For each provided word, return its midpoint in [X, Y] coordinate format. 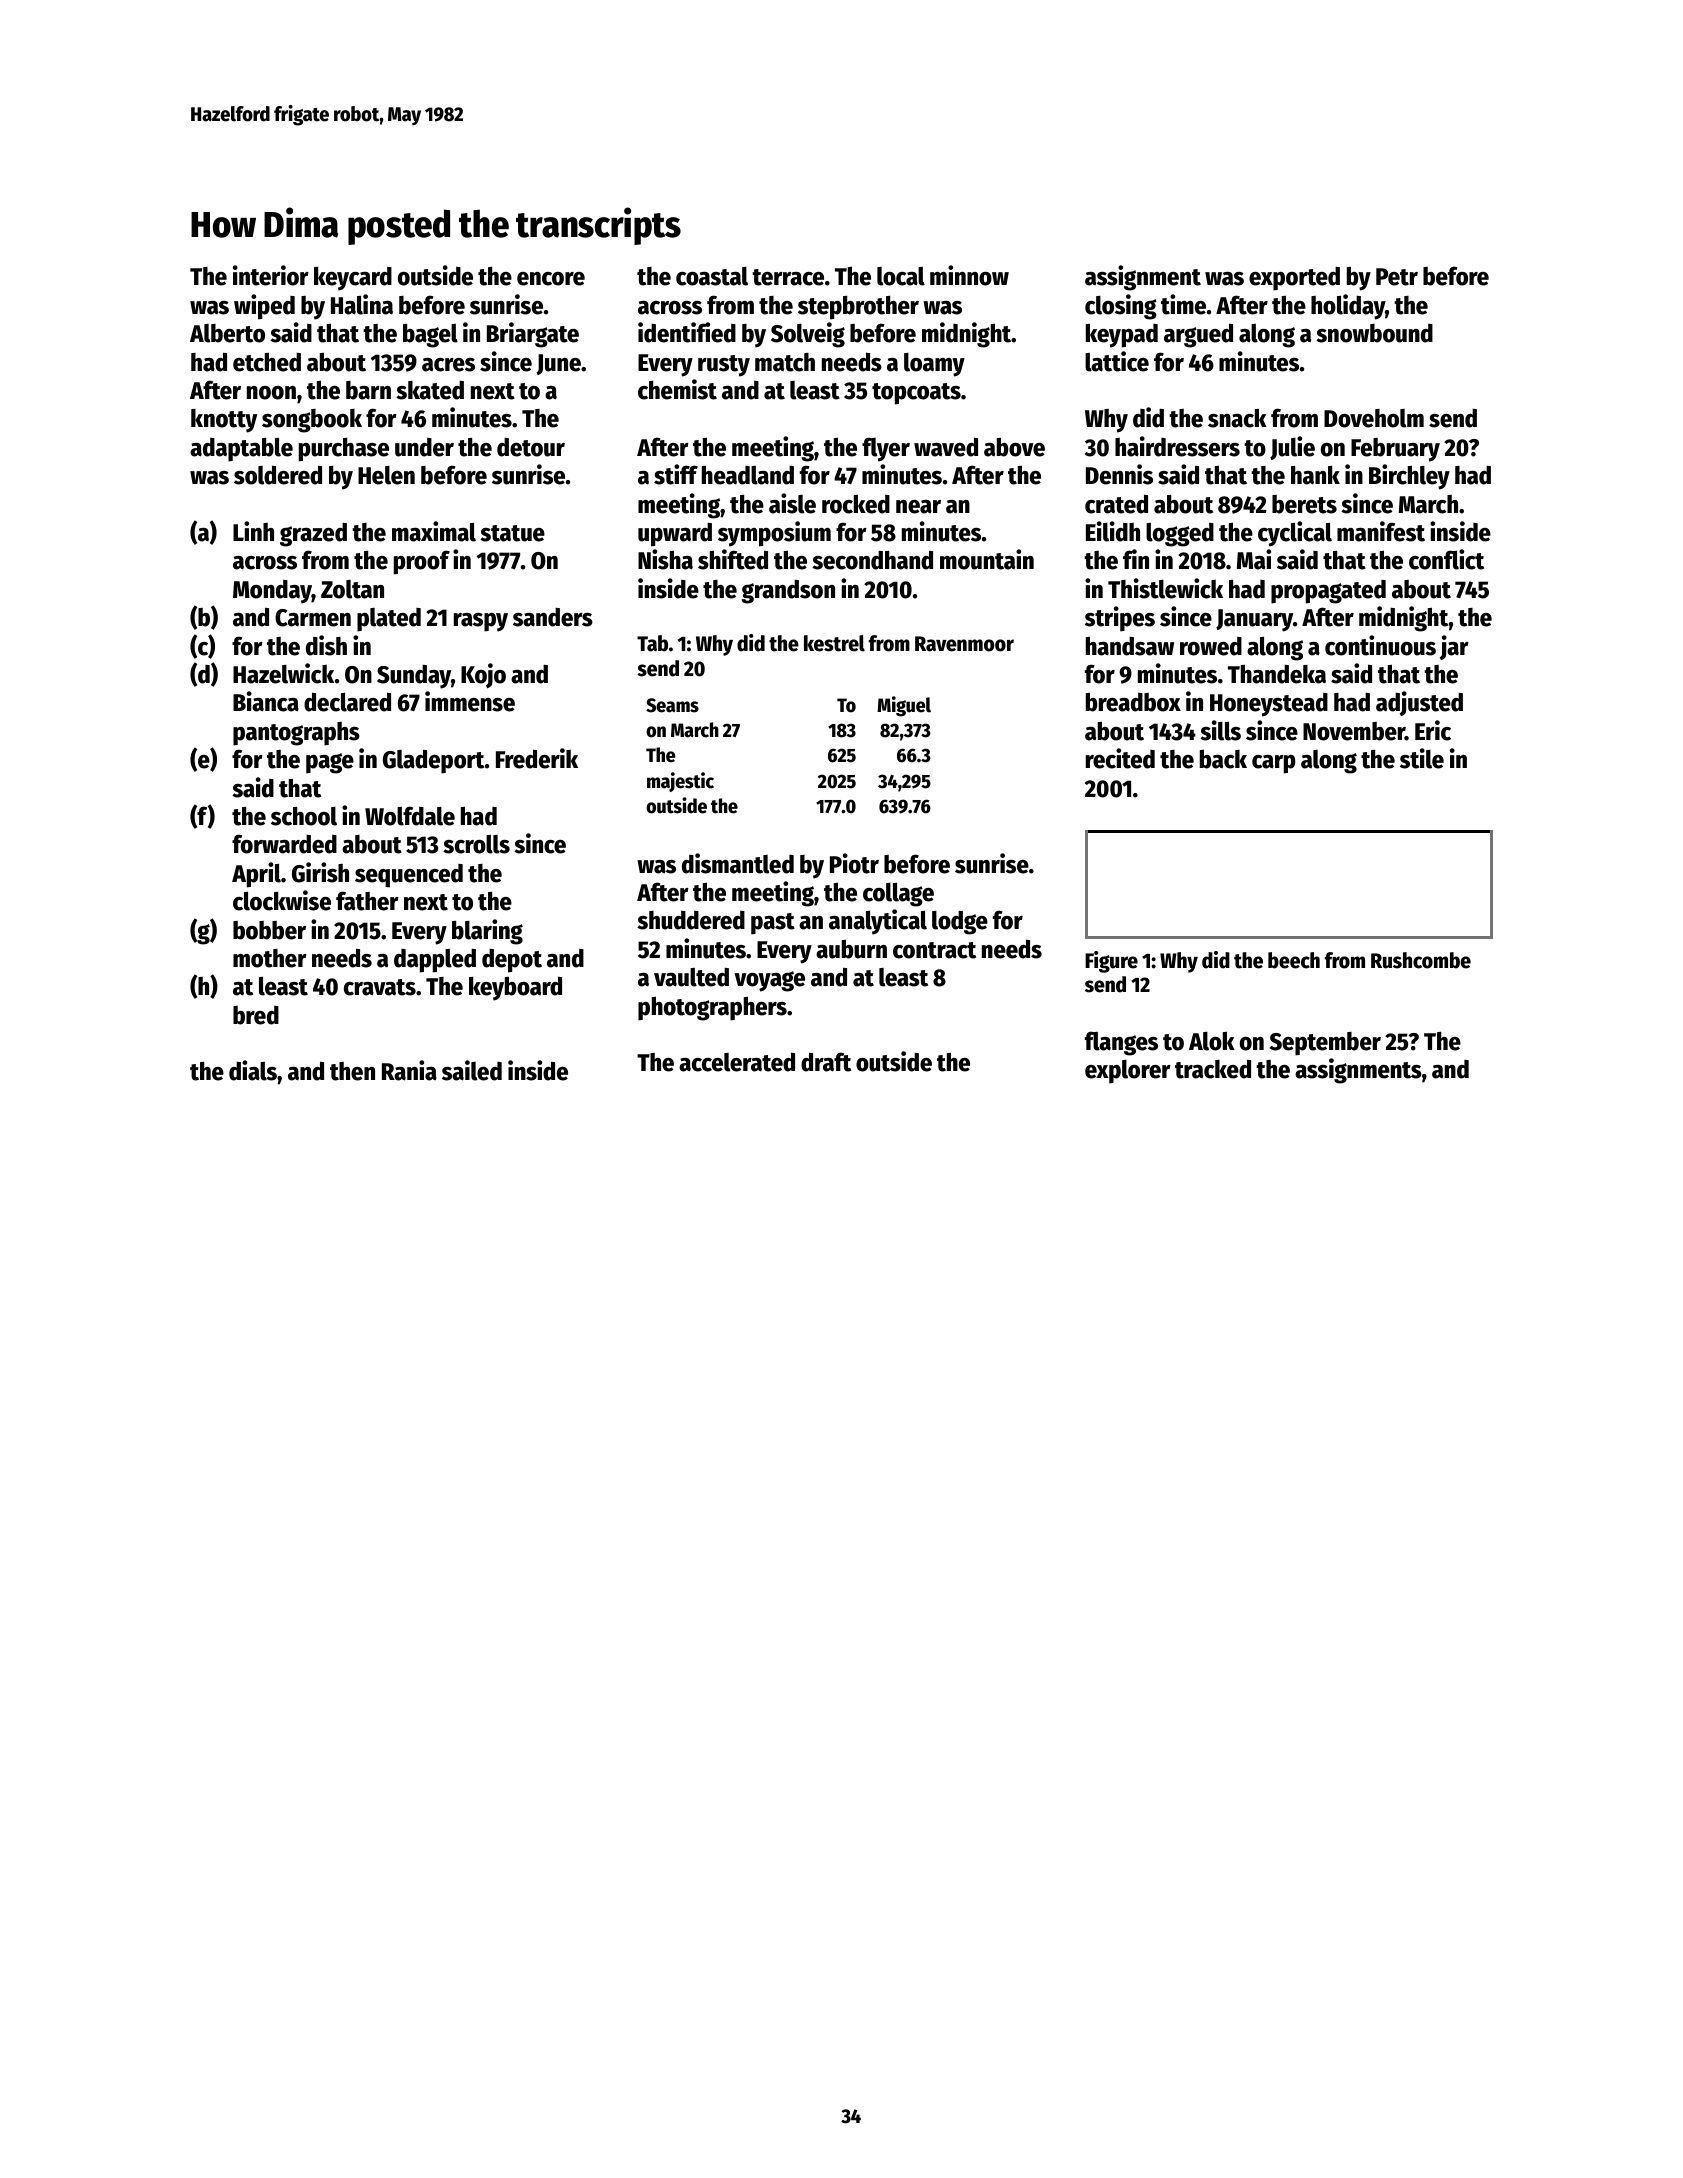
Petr [1397, 277]
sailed [472, 1070]
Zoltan [352, 589]
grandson [788, 592]
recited [1120, 758]
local [901, 276]
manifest [1381, 531]
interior [271, 275]
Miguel [904, 706]
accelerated [737, 1062]
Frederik [537, 758]
